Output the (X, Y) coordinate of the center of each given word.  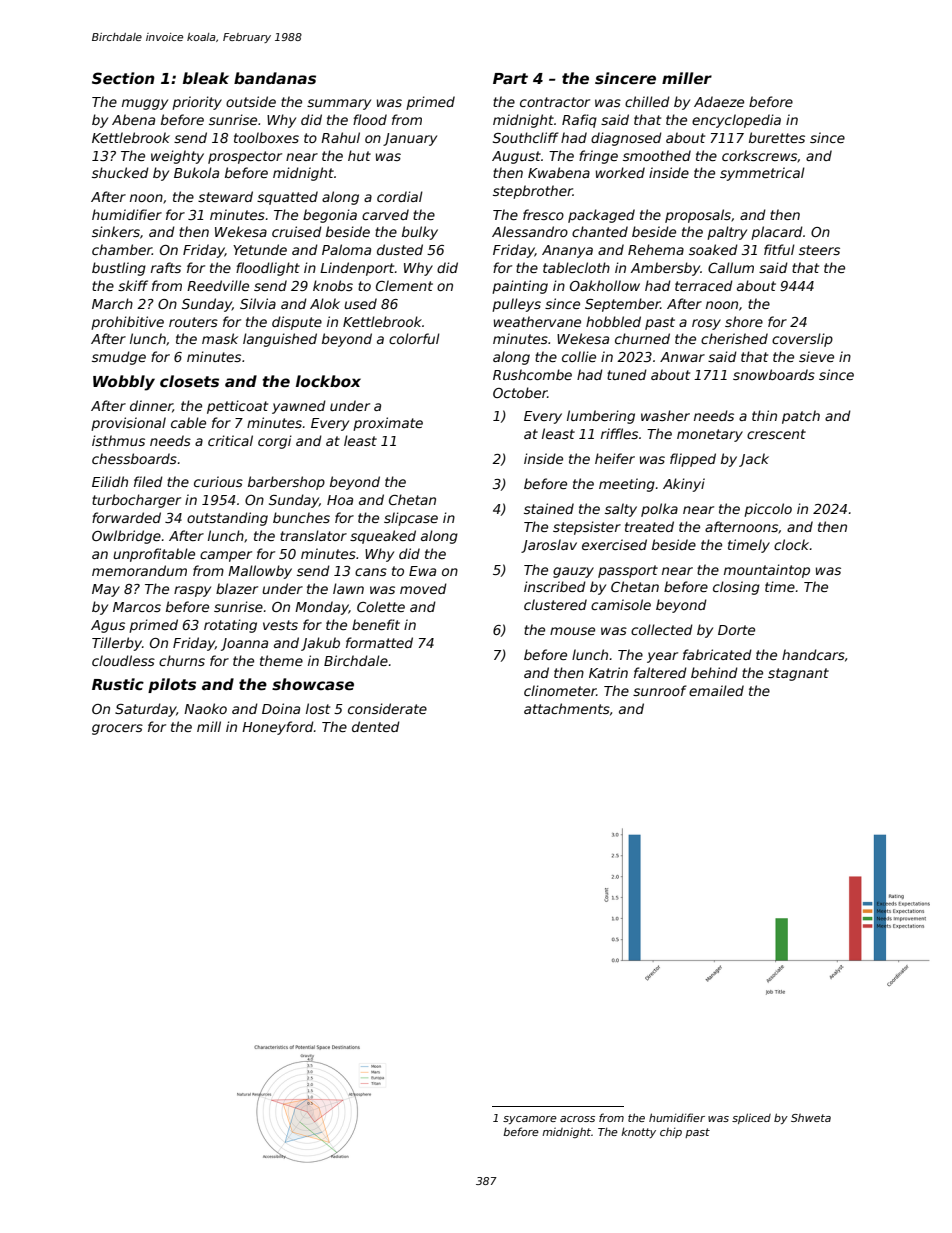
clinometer (560, 690)
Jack (754, 460)
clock (791, 544)
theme (281, 660)
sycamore (530, 1120)
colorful (414, 338)
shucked (120, 172)
